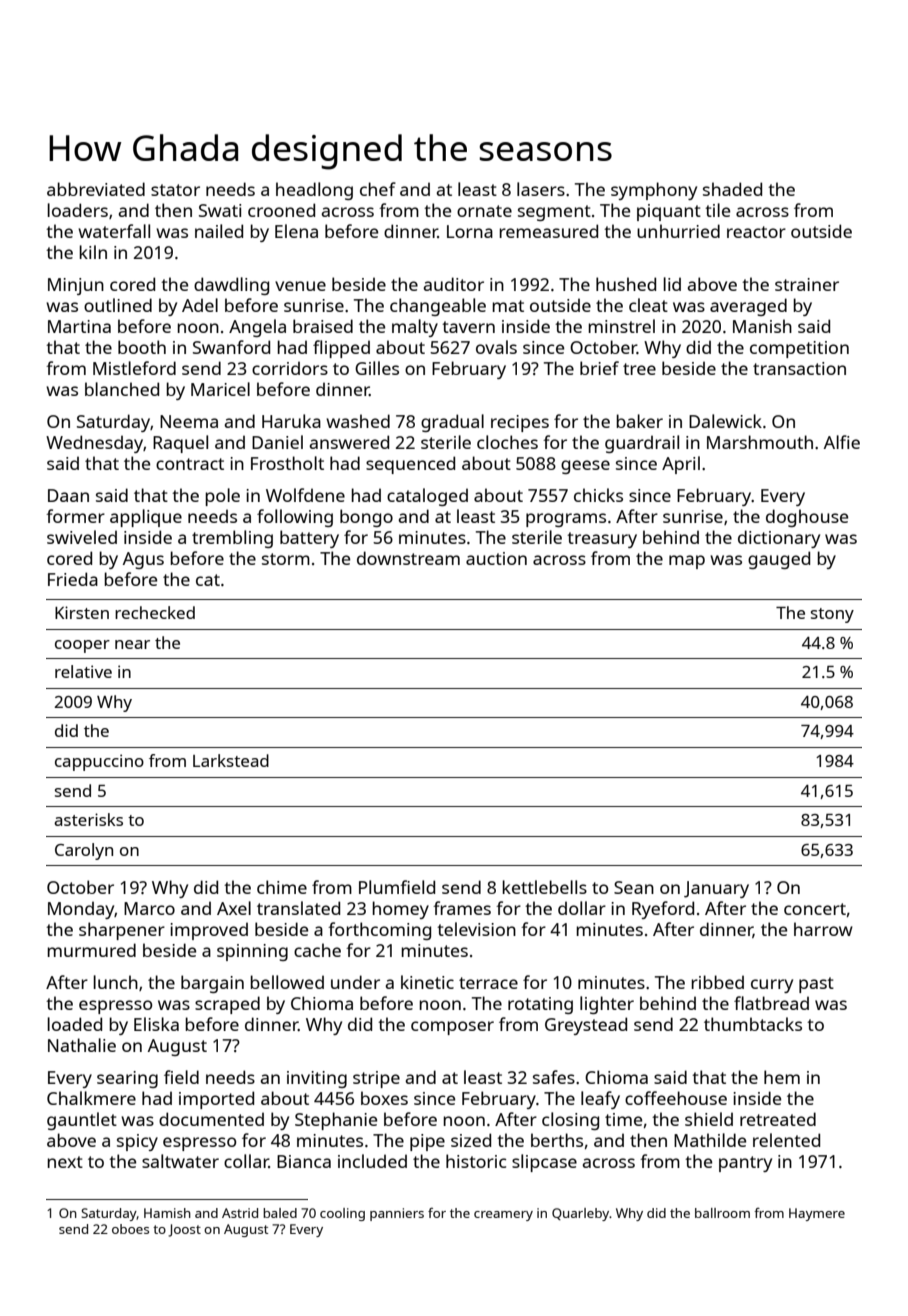 The width and height of the page is (908, 1316). I want to click on guardrail, so click(642, 444).
